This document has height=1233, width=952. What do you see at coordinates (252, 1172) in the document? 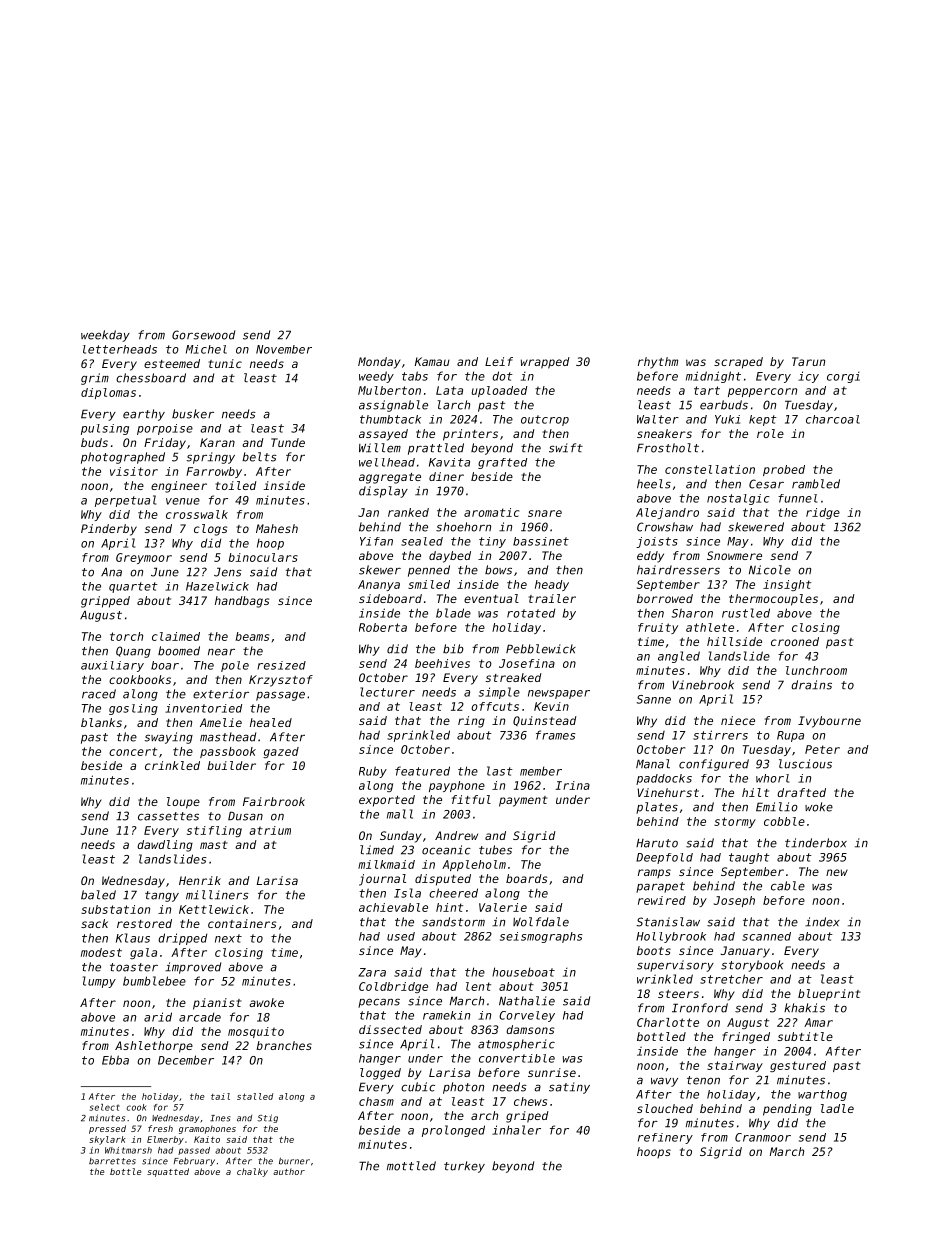
I see `chalky` at bounding box center [252, 1172].
